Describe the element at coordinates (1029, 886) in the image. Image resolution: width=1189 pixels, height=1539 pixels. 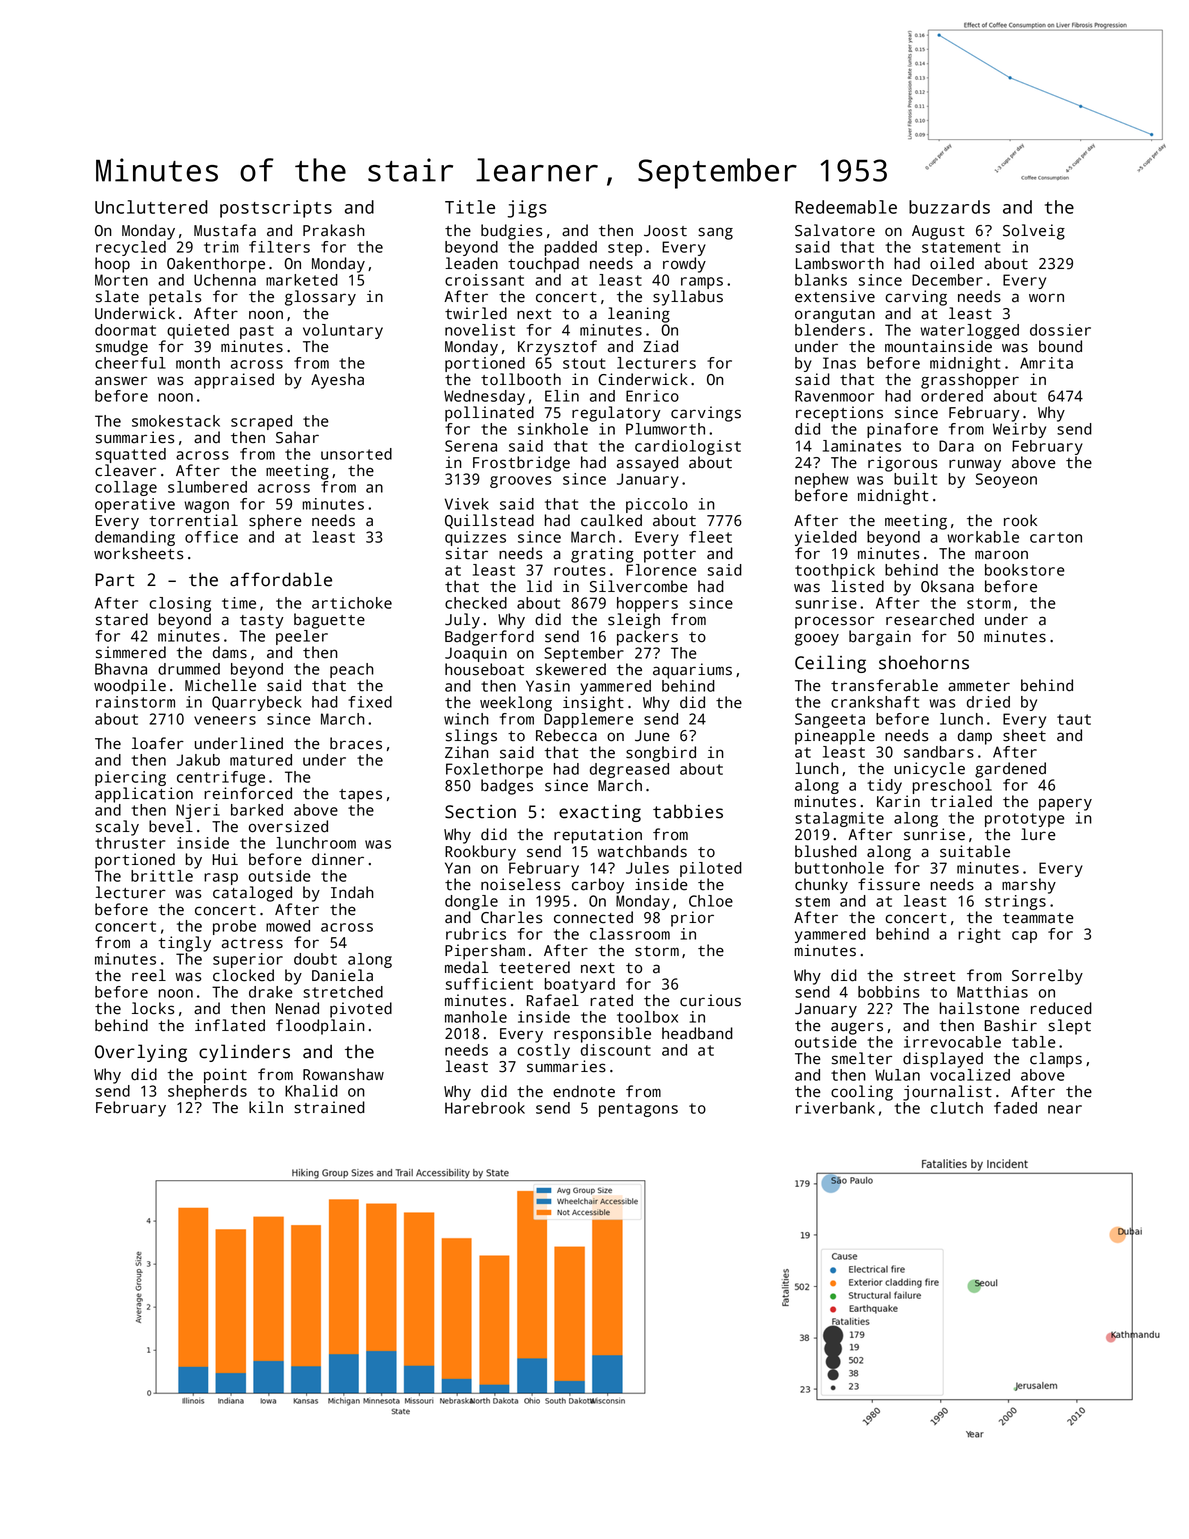
I see `marshy` at that location.
